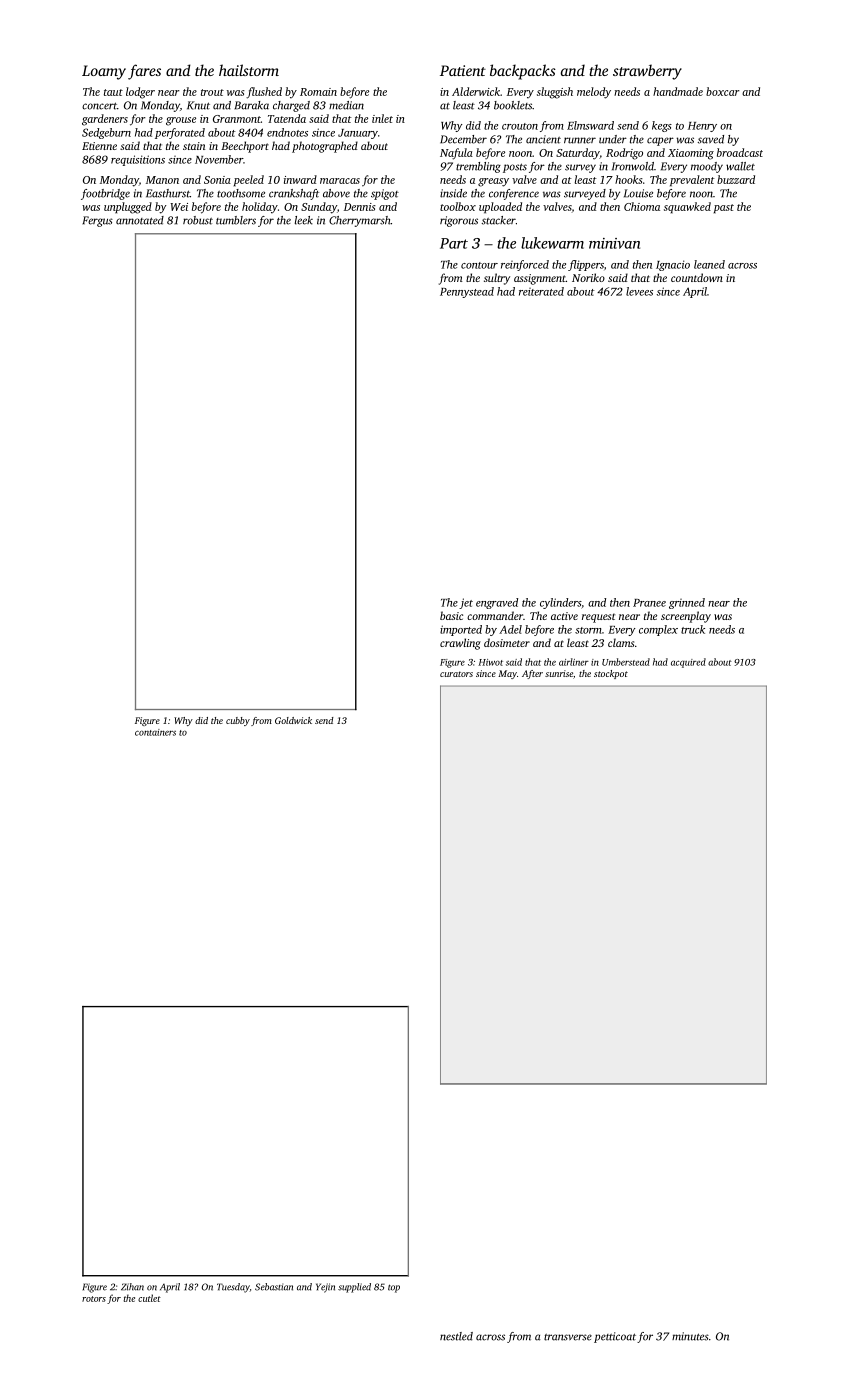 This screenshot has height=1400, width=849. What do you see at coordinates (454, 243) in the screenshot?
I see `Part` at bounding box center [454, 243].
